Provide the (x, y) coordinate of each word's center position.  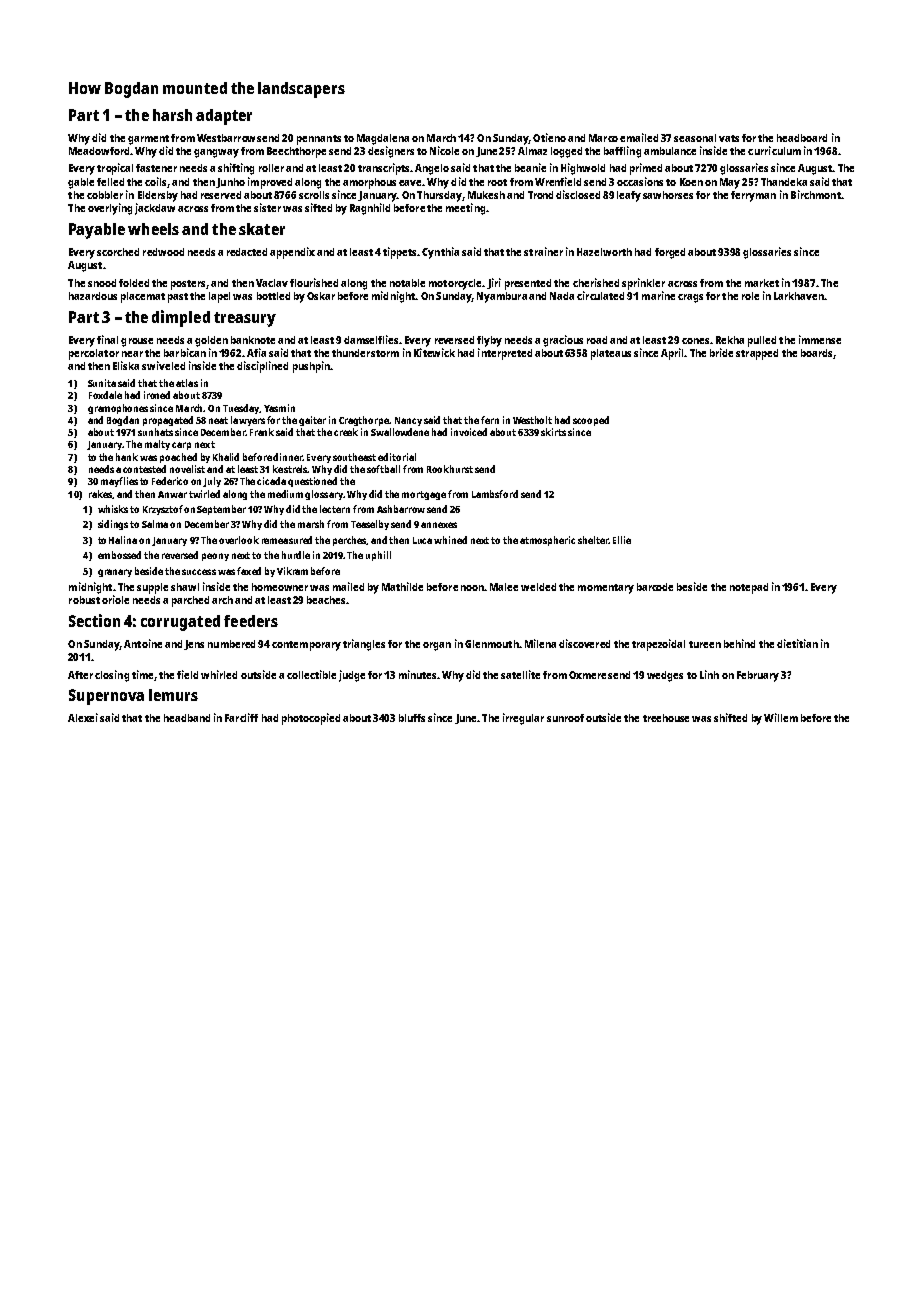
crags (690, 298)
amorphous (369, 183)
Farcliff (241, 717)
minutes (418, 674)
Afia (256, 352)
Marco (603, 138)
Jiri (494, 283)
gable (81, 183)
